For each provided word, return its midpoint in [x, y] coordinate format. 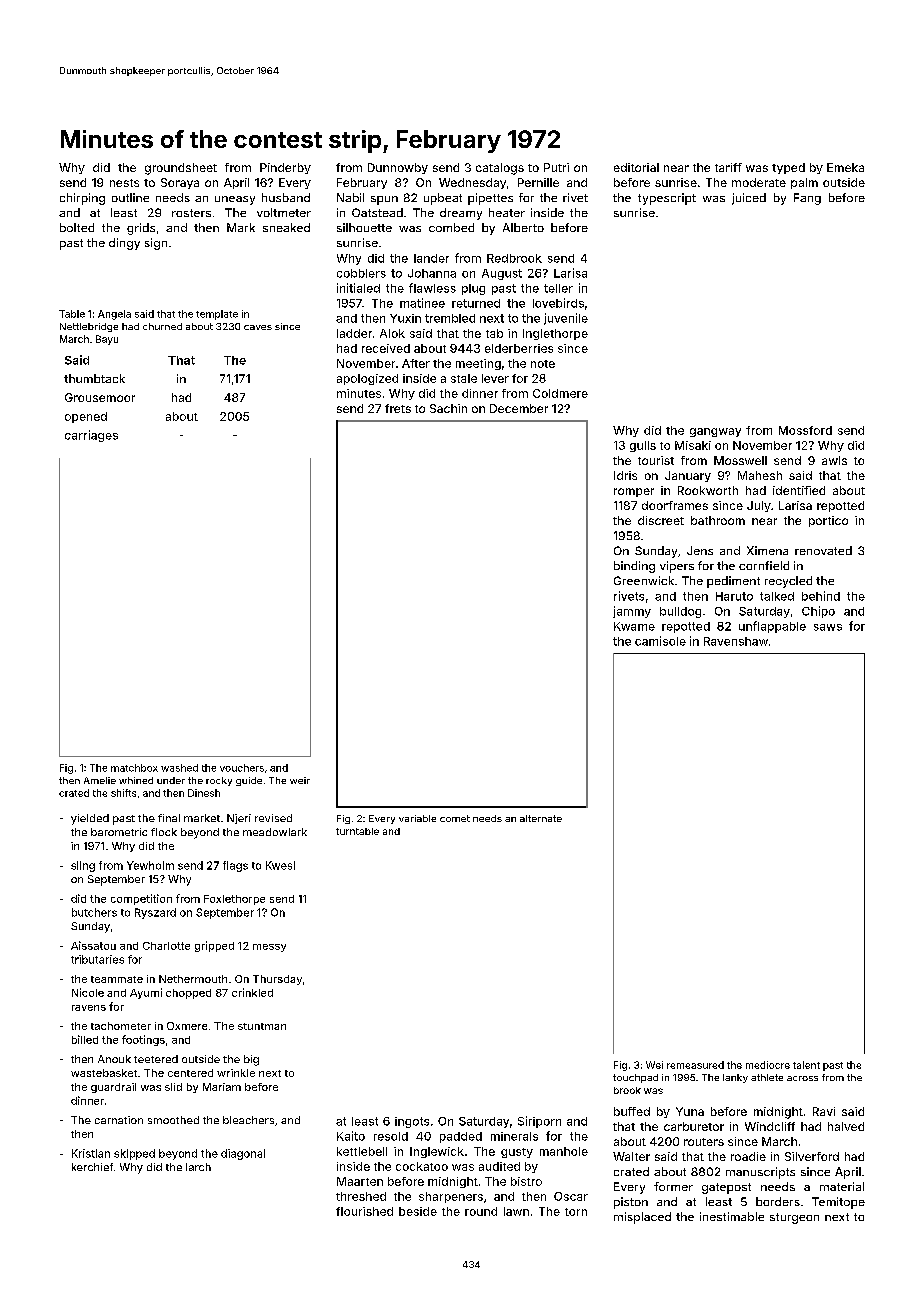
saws [828, 627]
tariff [728, 167]
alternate [541, 818]
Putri [556, 167]
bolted [77, 227]
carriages [91, 436]
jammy [632, 612]
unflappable [772, 627]
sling [83, 866]
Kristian [91, 1153]
